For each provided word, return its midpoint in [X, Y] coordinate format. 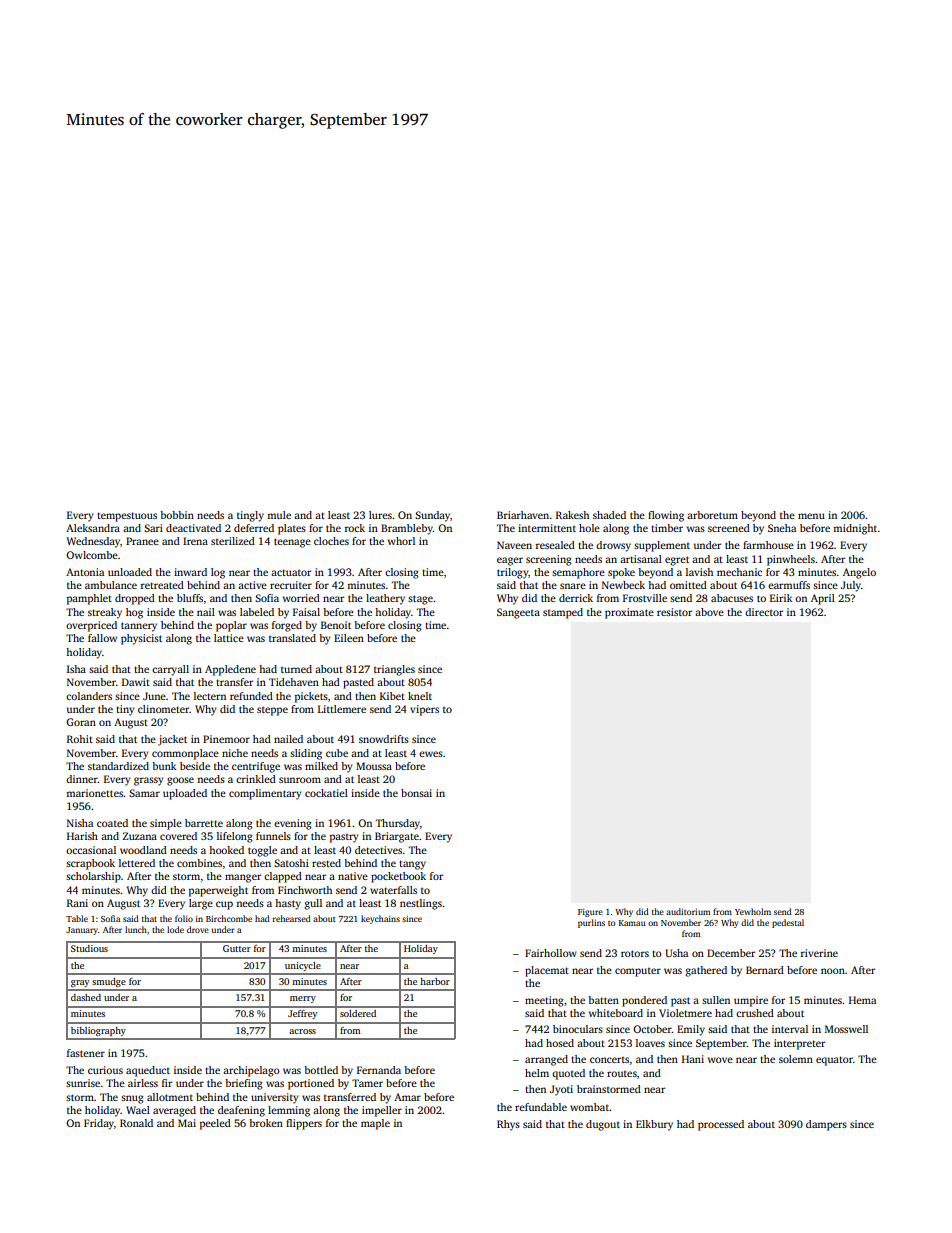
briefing [244, 1084]
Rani [77, 903]
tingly [250, 516]
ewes [431, 754]
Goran [81, 722]
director [764, 612]
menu [811, 516]
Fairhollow [551, 953]
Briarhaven [523, 515]
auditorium [688, 911]
